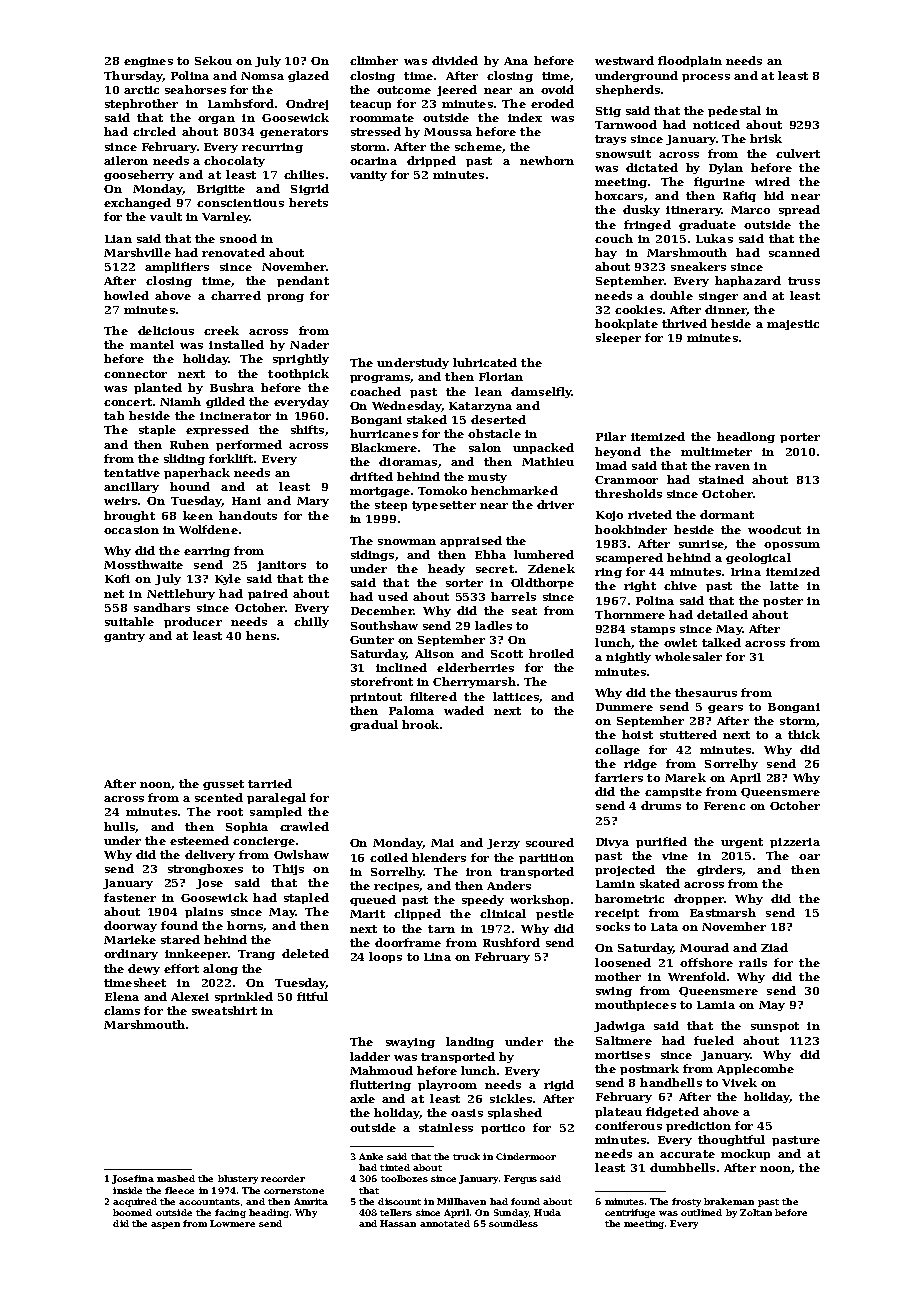  I want to click on gradual, so click(374, 725).
